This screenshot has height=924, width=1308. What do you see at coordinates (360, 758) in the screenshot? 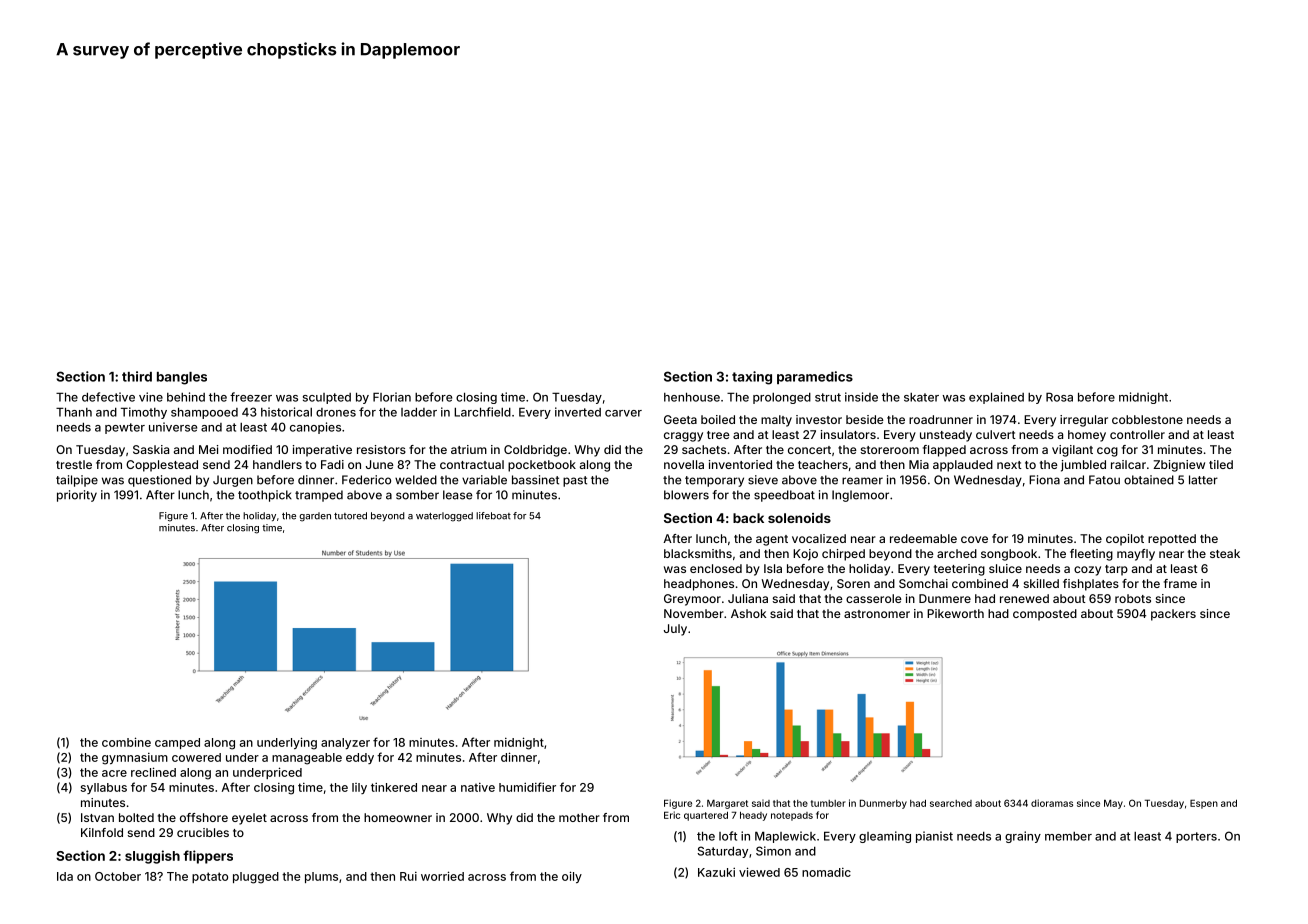
I see `eddy` at bounding box center [360, 758].
